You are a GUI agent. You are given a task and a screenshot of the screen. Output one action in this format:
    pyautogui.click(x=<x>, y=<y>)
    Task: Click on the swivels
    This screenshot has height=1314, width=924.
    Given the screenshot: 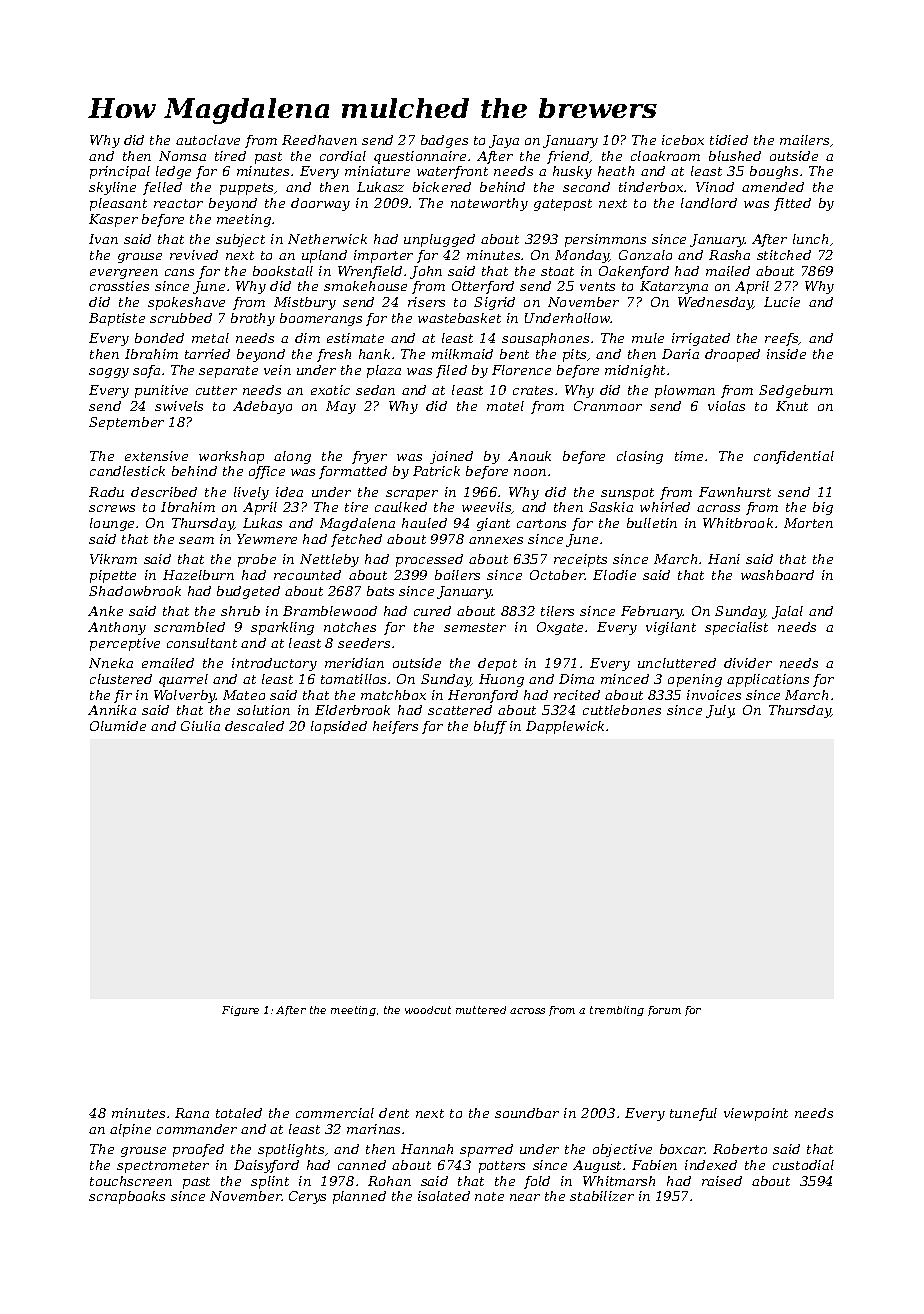 What is the action you would take?
    pyautogui.click(x=179, y=406)
